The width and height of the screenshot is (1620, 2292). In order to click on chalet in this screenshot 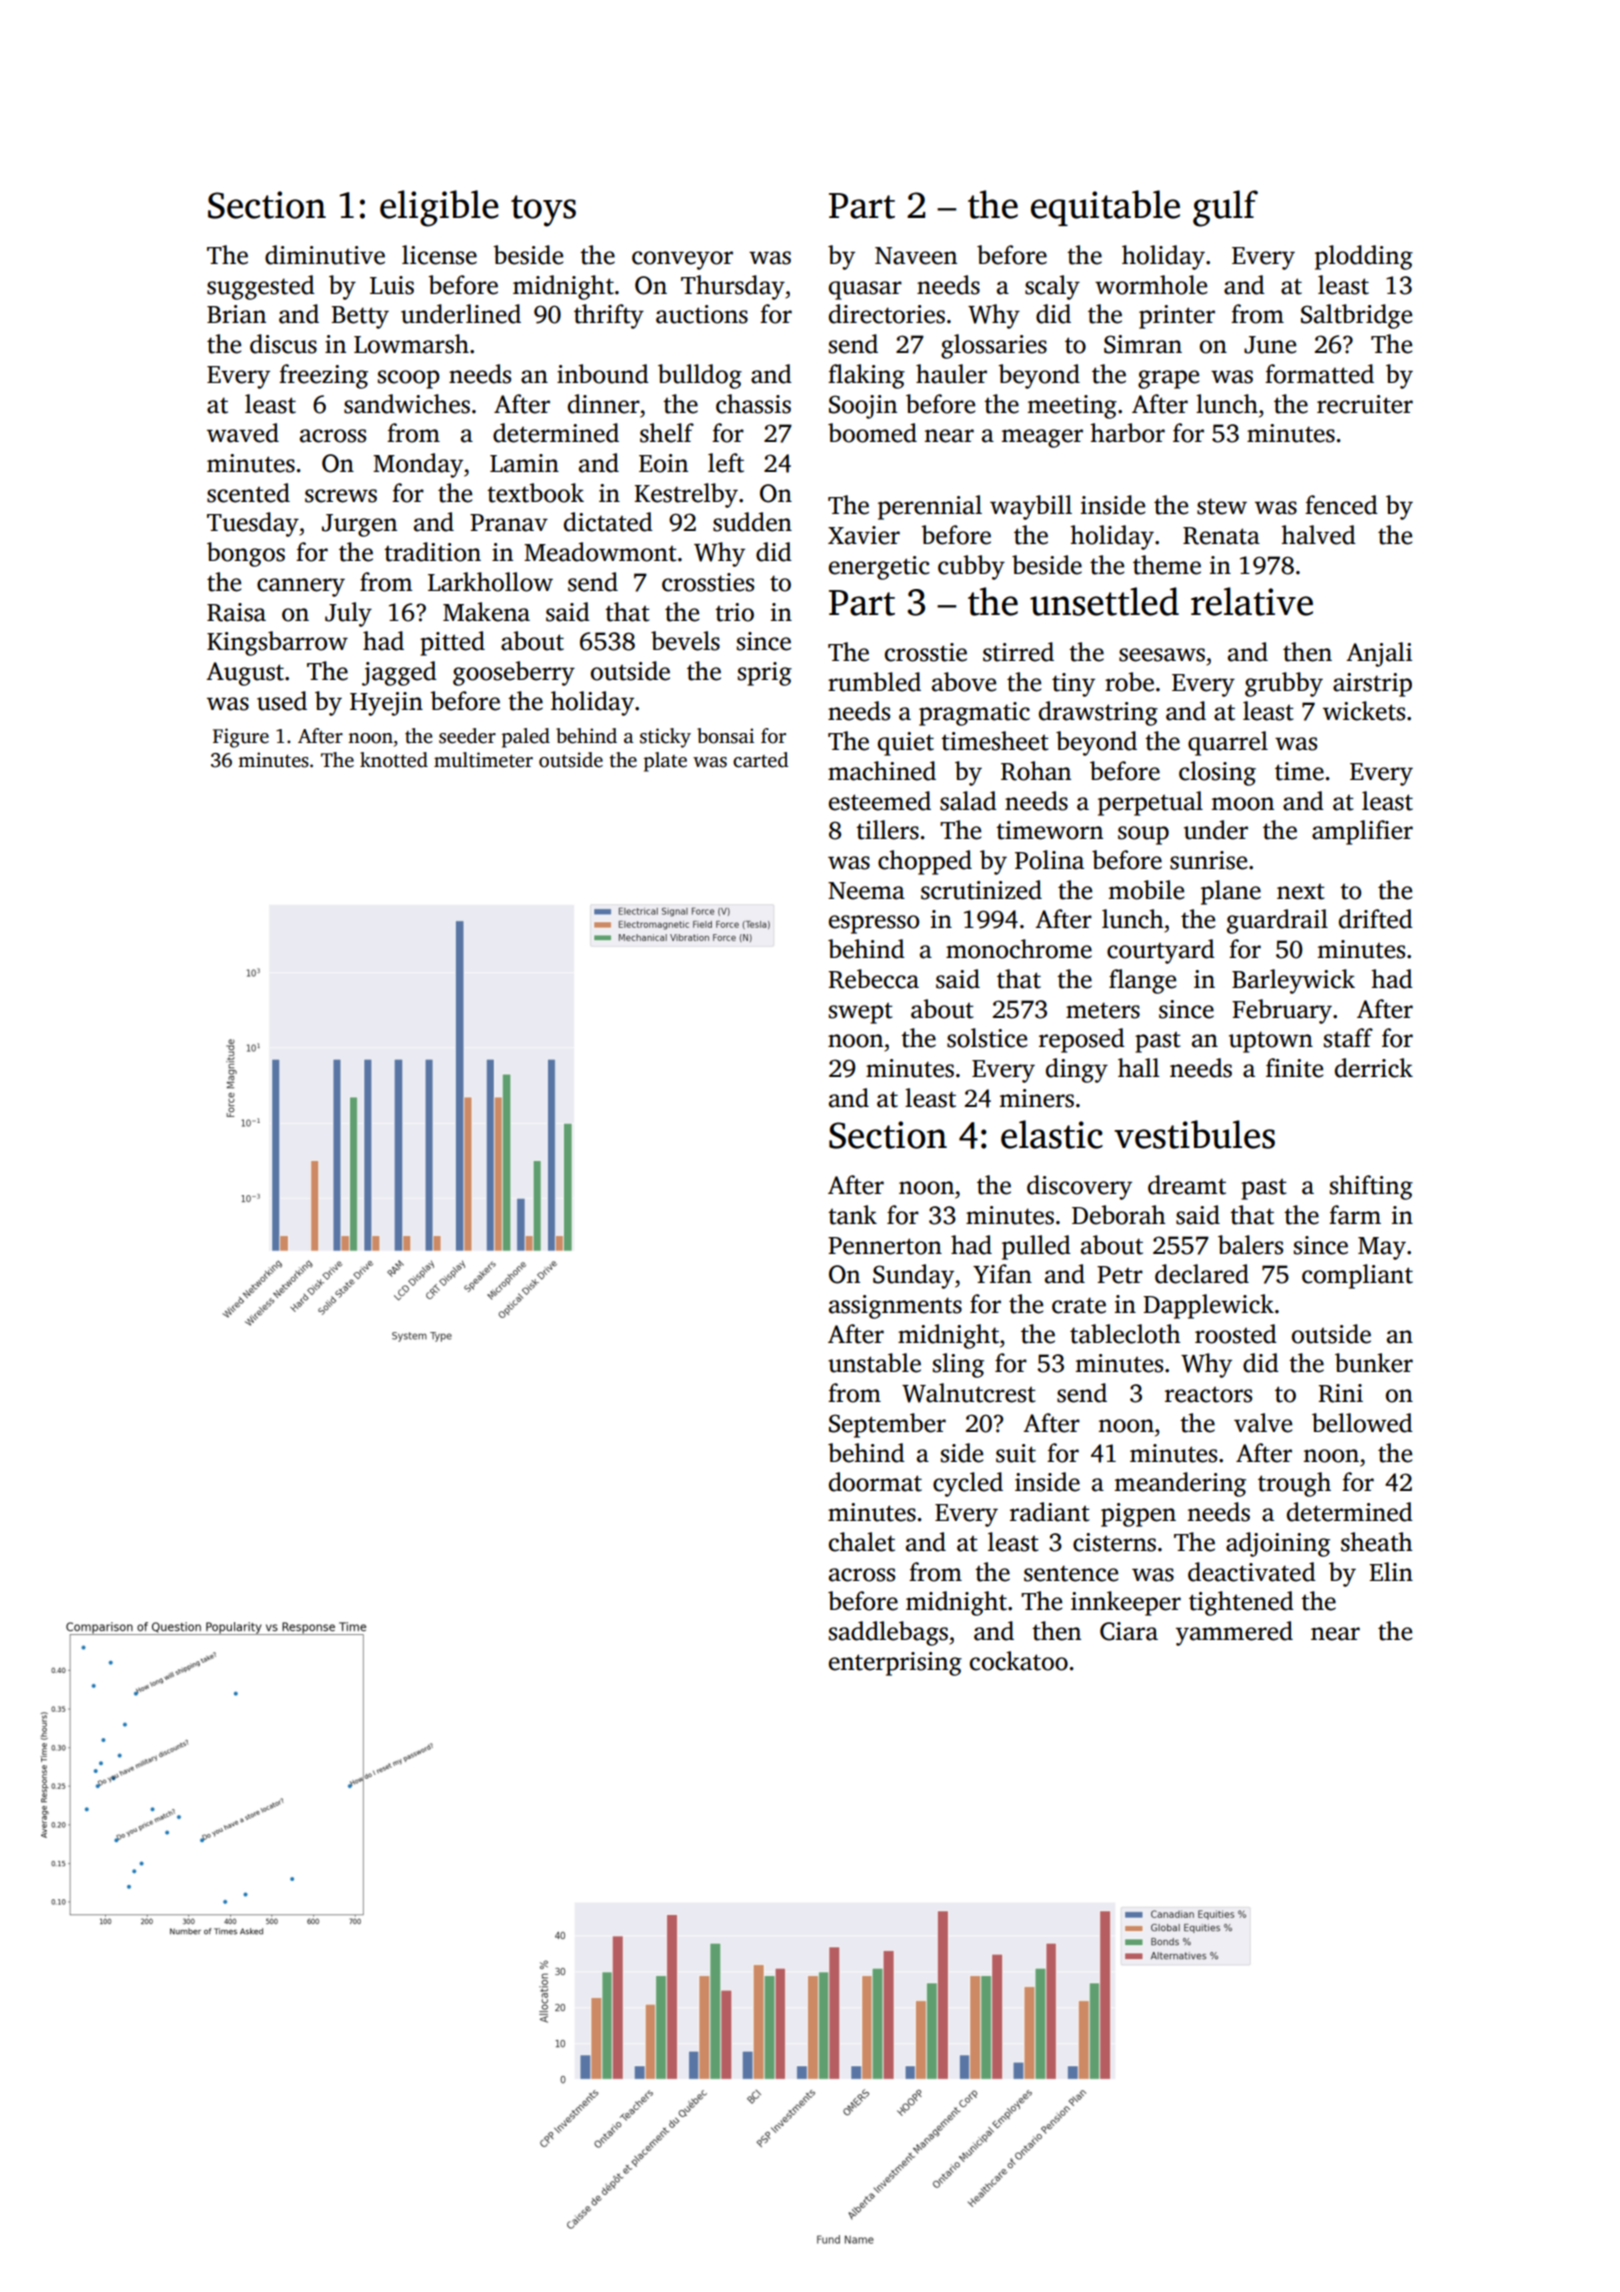, I will do `click(862, 1542)`.
